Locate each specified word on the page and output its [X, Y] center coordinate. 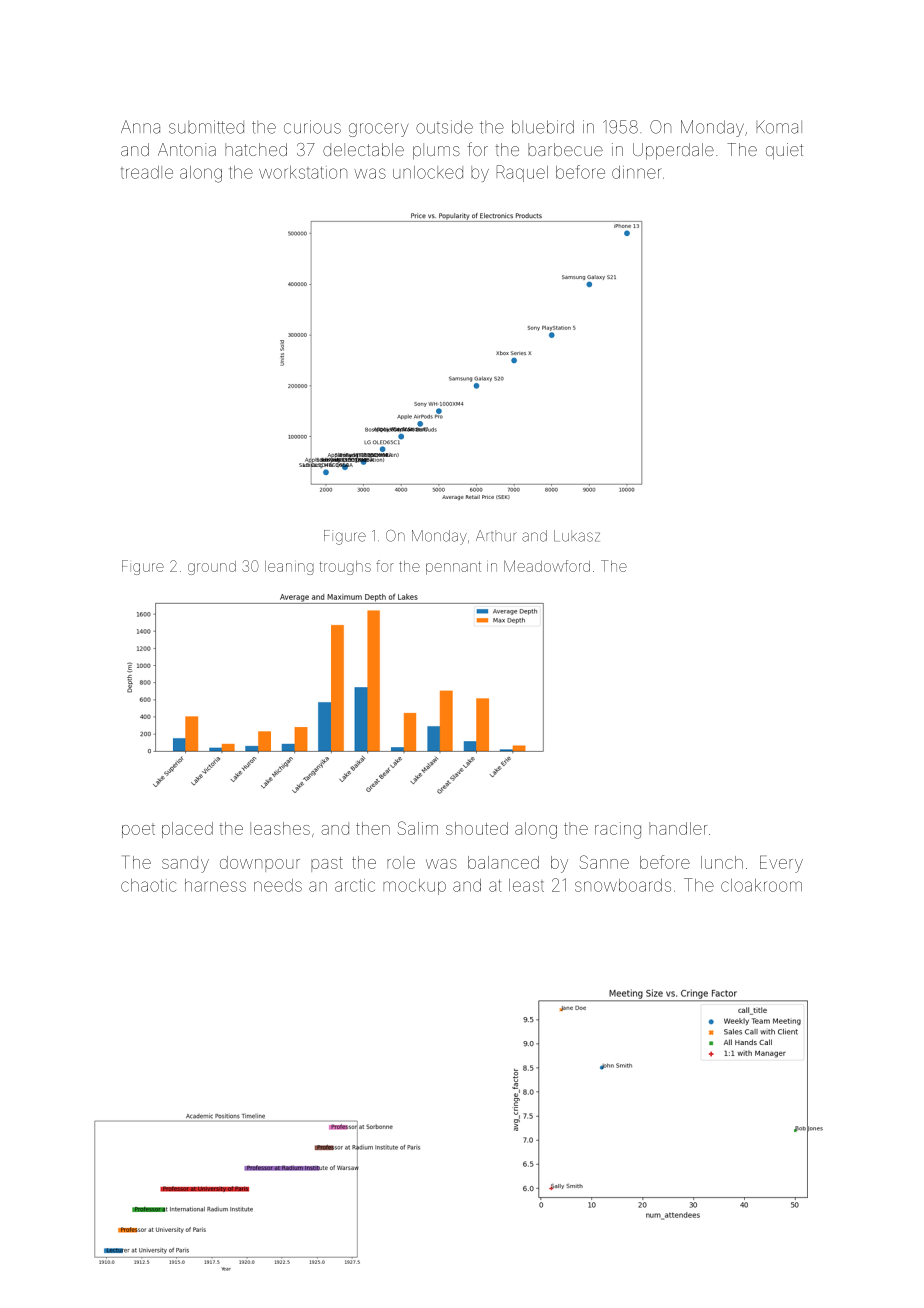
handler [678, 828]
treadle [147, 172]
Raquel [522, 173]
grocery [378, 130]
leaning [289, 568]
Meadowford [547, 566]
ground [212, 568]
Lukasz [577, 536]
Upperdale [673, 151]
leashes [280, 828]
